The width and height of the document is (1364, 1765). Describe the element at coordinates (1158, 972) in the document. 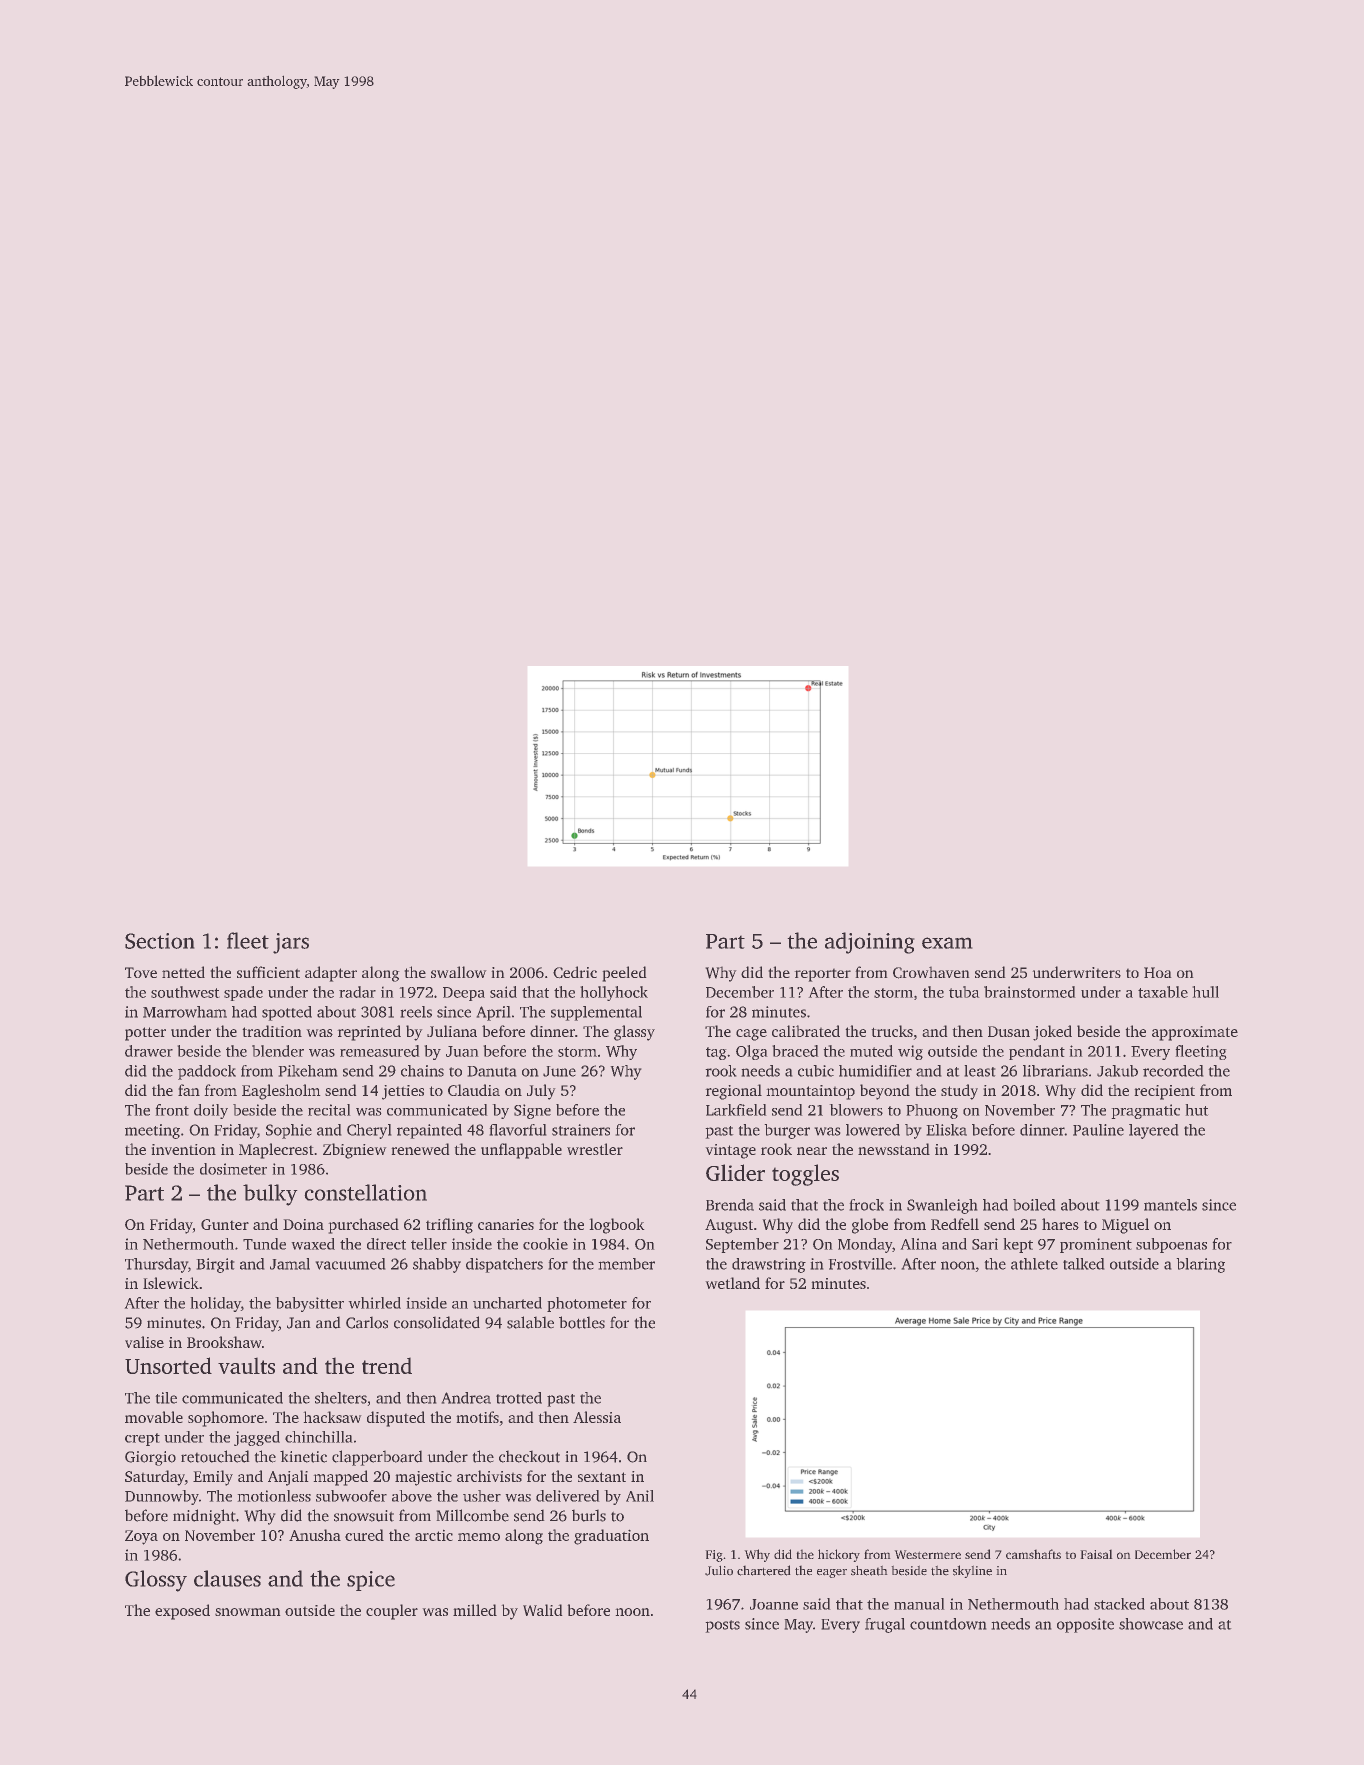

I see `Hoa` at that location.
